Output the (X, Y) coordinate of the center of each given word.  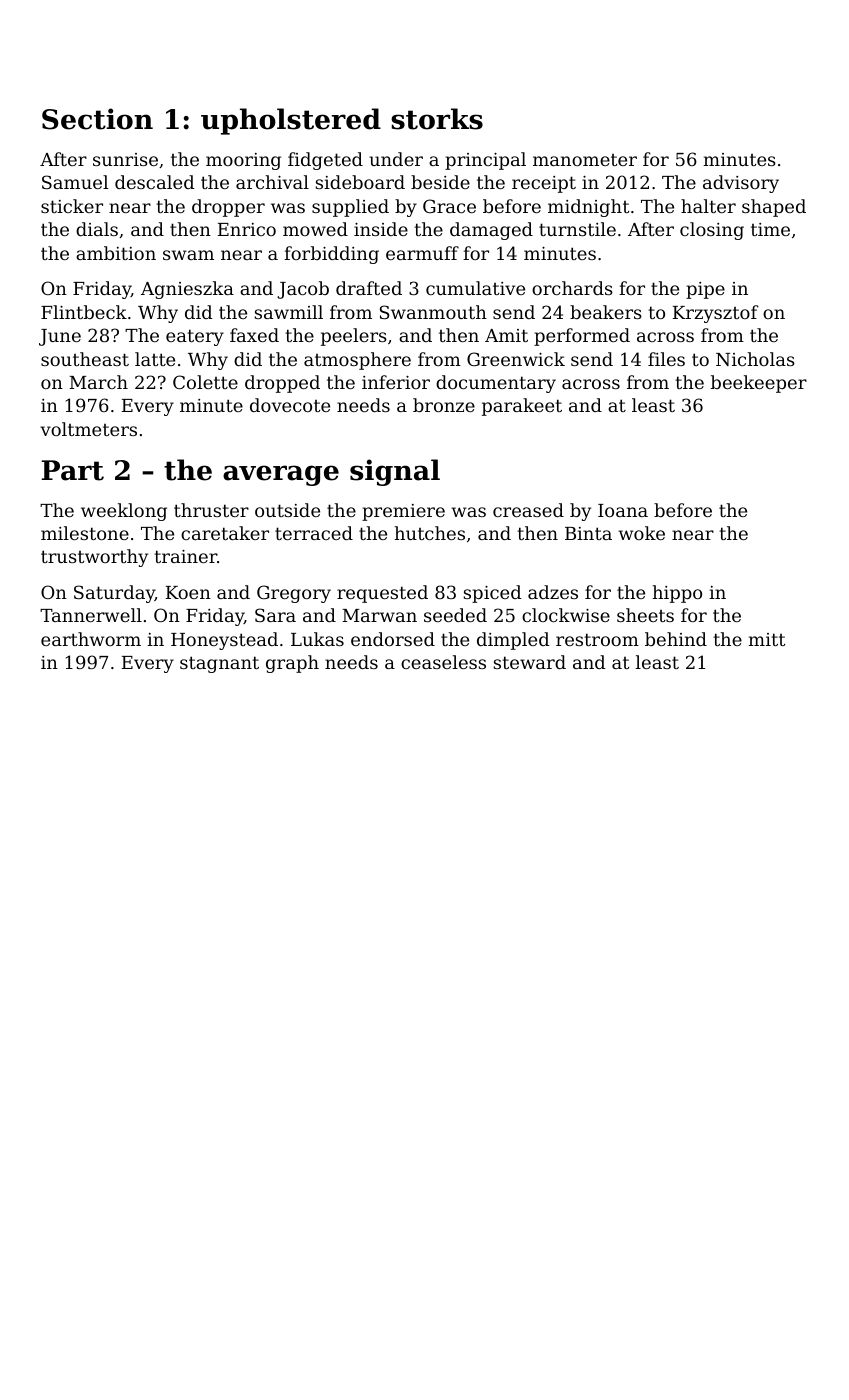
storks (437, 119)
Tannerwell (91, 615)
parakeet (522, 407)
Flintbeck (84, 312)
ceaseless (443, 662)
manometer (585, 160)
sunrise (125, 159)
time (770, 229)
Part (73, 470)
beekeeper (759, 384)
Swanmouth (433, 312)
